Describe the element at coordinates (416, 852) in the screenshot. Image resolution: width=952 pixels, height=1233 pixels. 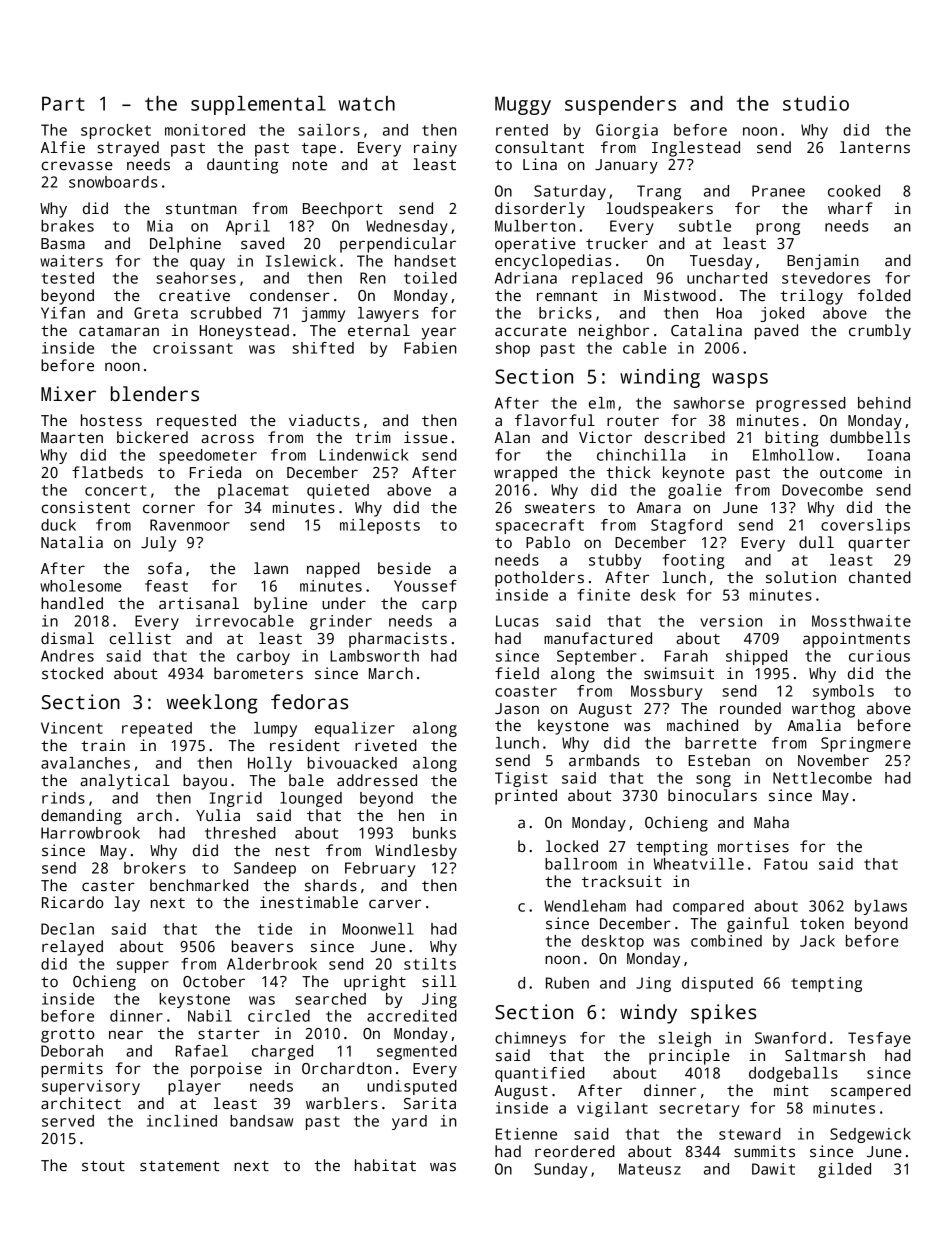
I see `Windlesby` at that location.
